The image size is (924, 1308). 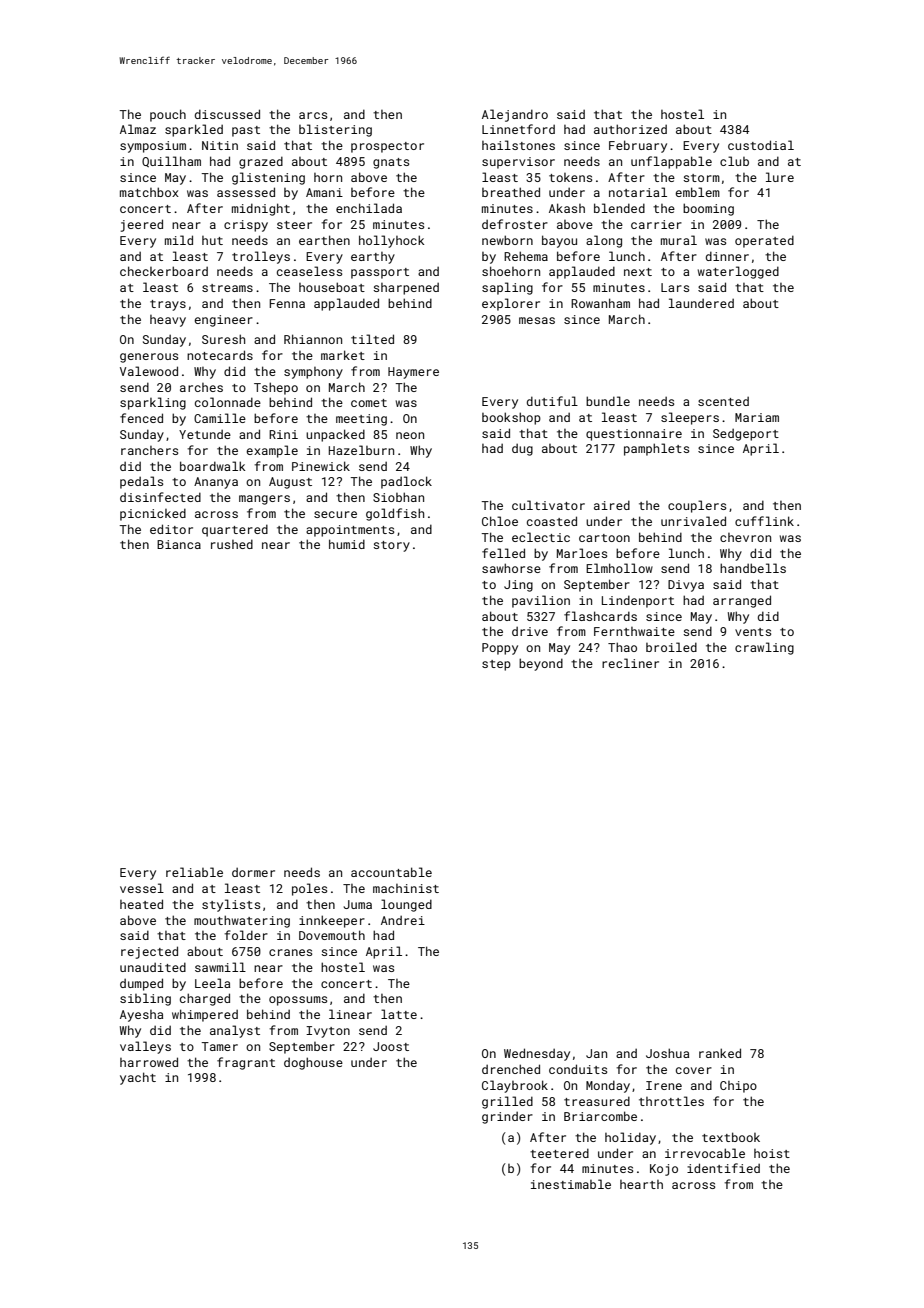 I want to click on Poppy, so click(x=500, y=649).
